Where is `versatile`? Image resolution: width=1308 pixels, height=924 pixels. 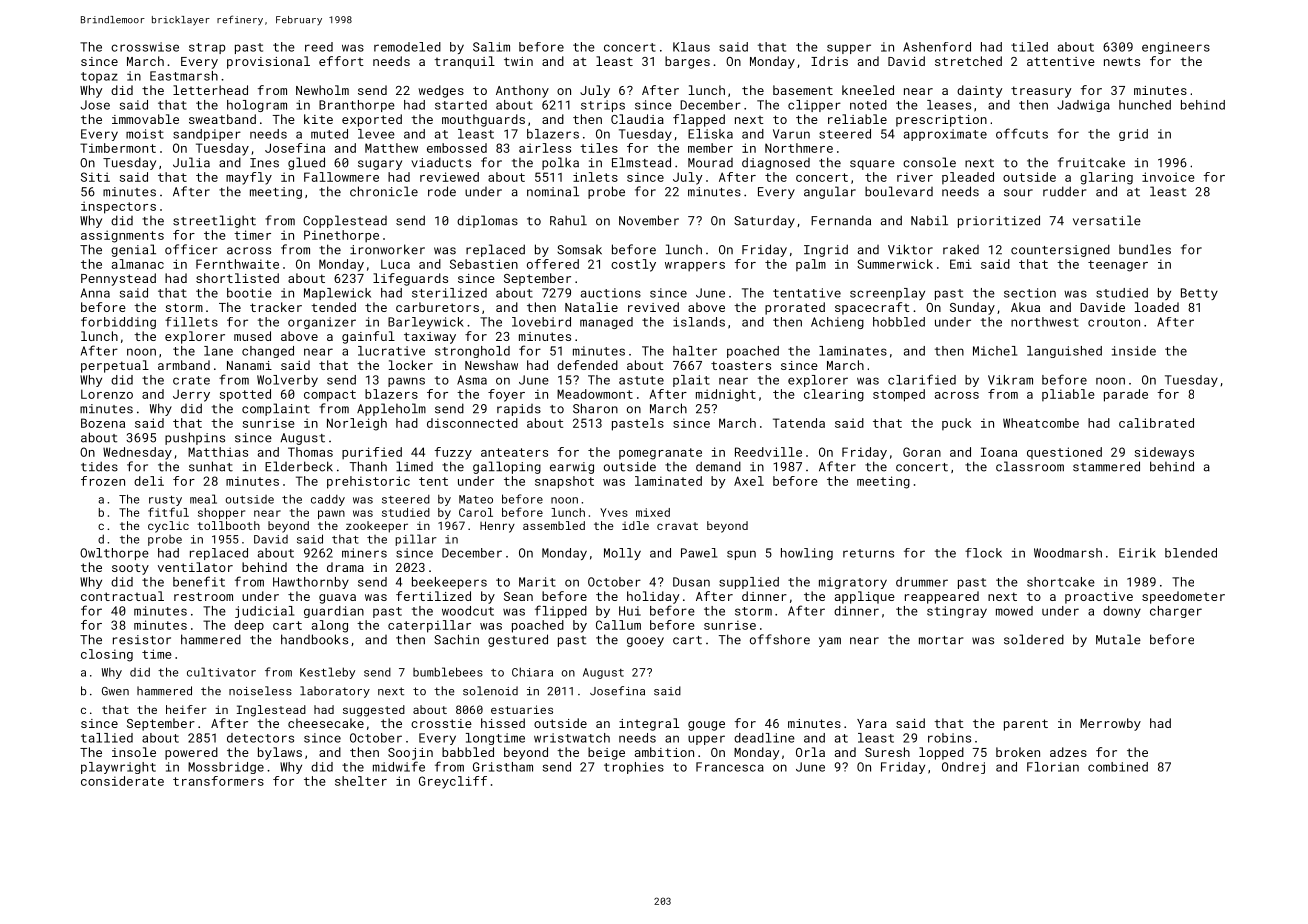
versatile is located at coordinates (1107, 220).
